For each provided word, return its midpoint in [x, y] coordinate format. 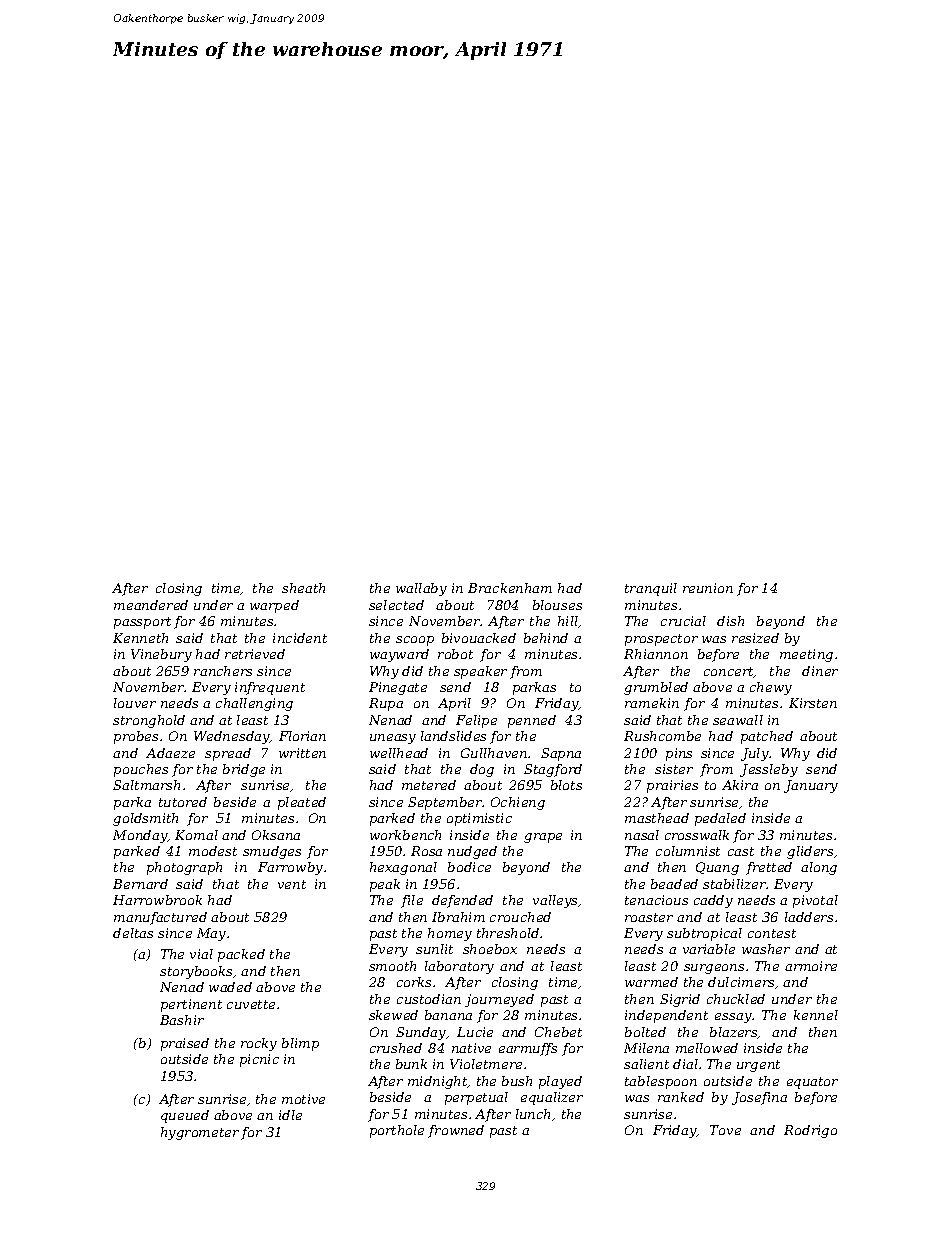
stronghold [149, 721]
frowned [456, 1131]
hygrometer [200, 1133]
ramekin [652, 703]
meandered [151, 605]
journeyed [499, 1000]
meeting [806, 655]
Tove [725, 1130]
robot [455, 654]
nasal [642, 835]
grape [543, 838]
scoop [415, 641]
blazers [734, 1033]
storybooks [196, 972]
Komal [196, 835]
